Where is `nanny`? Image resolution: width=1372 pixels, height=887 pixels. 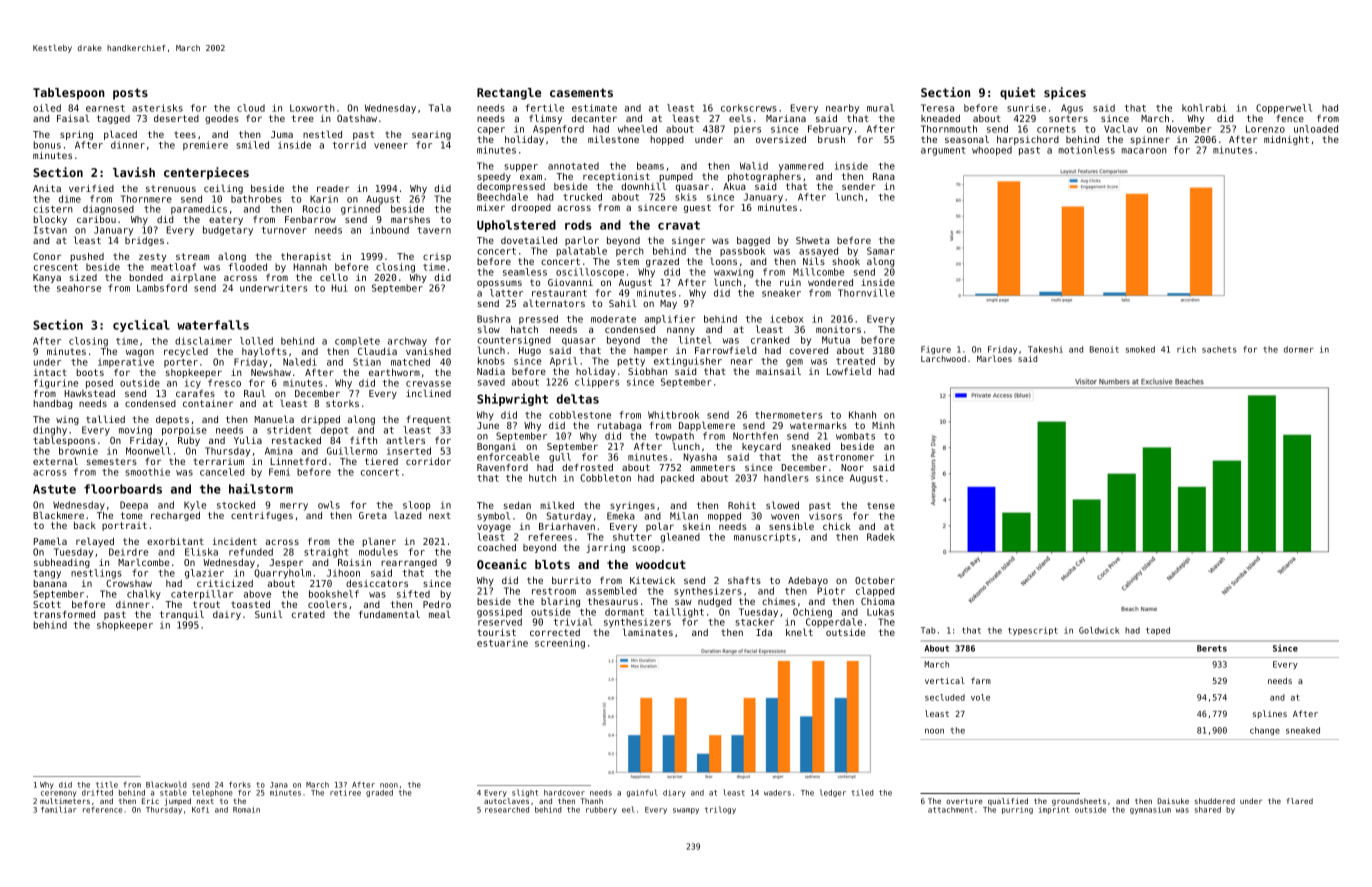 nanny is located at coordinates (681, 331).
